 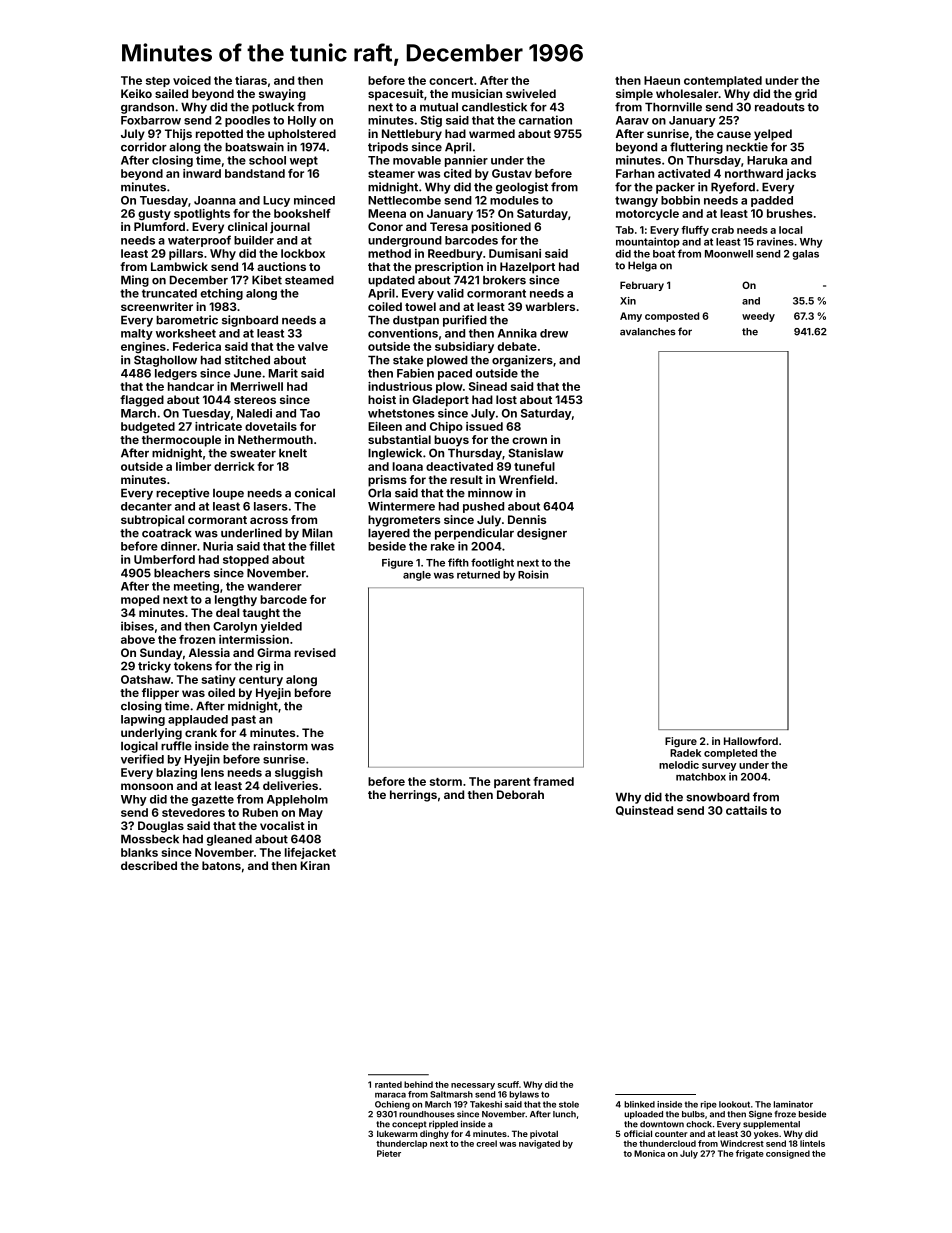 I want to click on stake, so click(x=408, y=360).
